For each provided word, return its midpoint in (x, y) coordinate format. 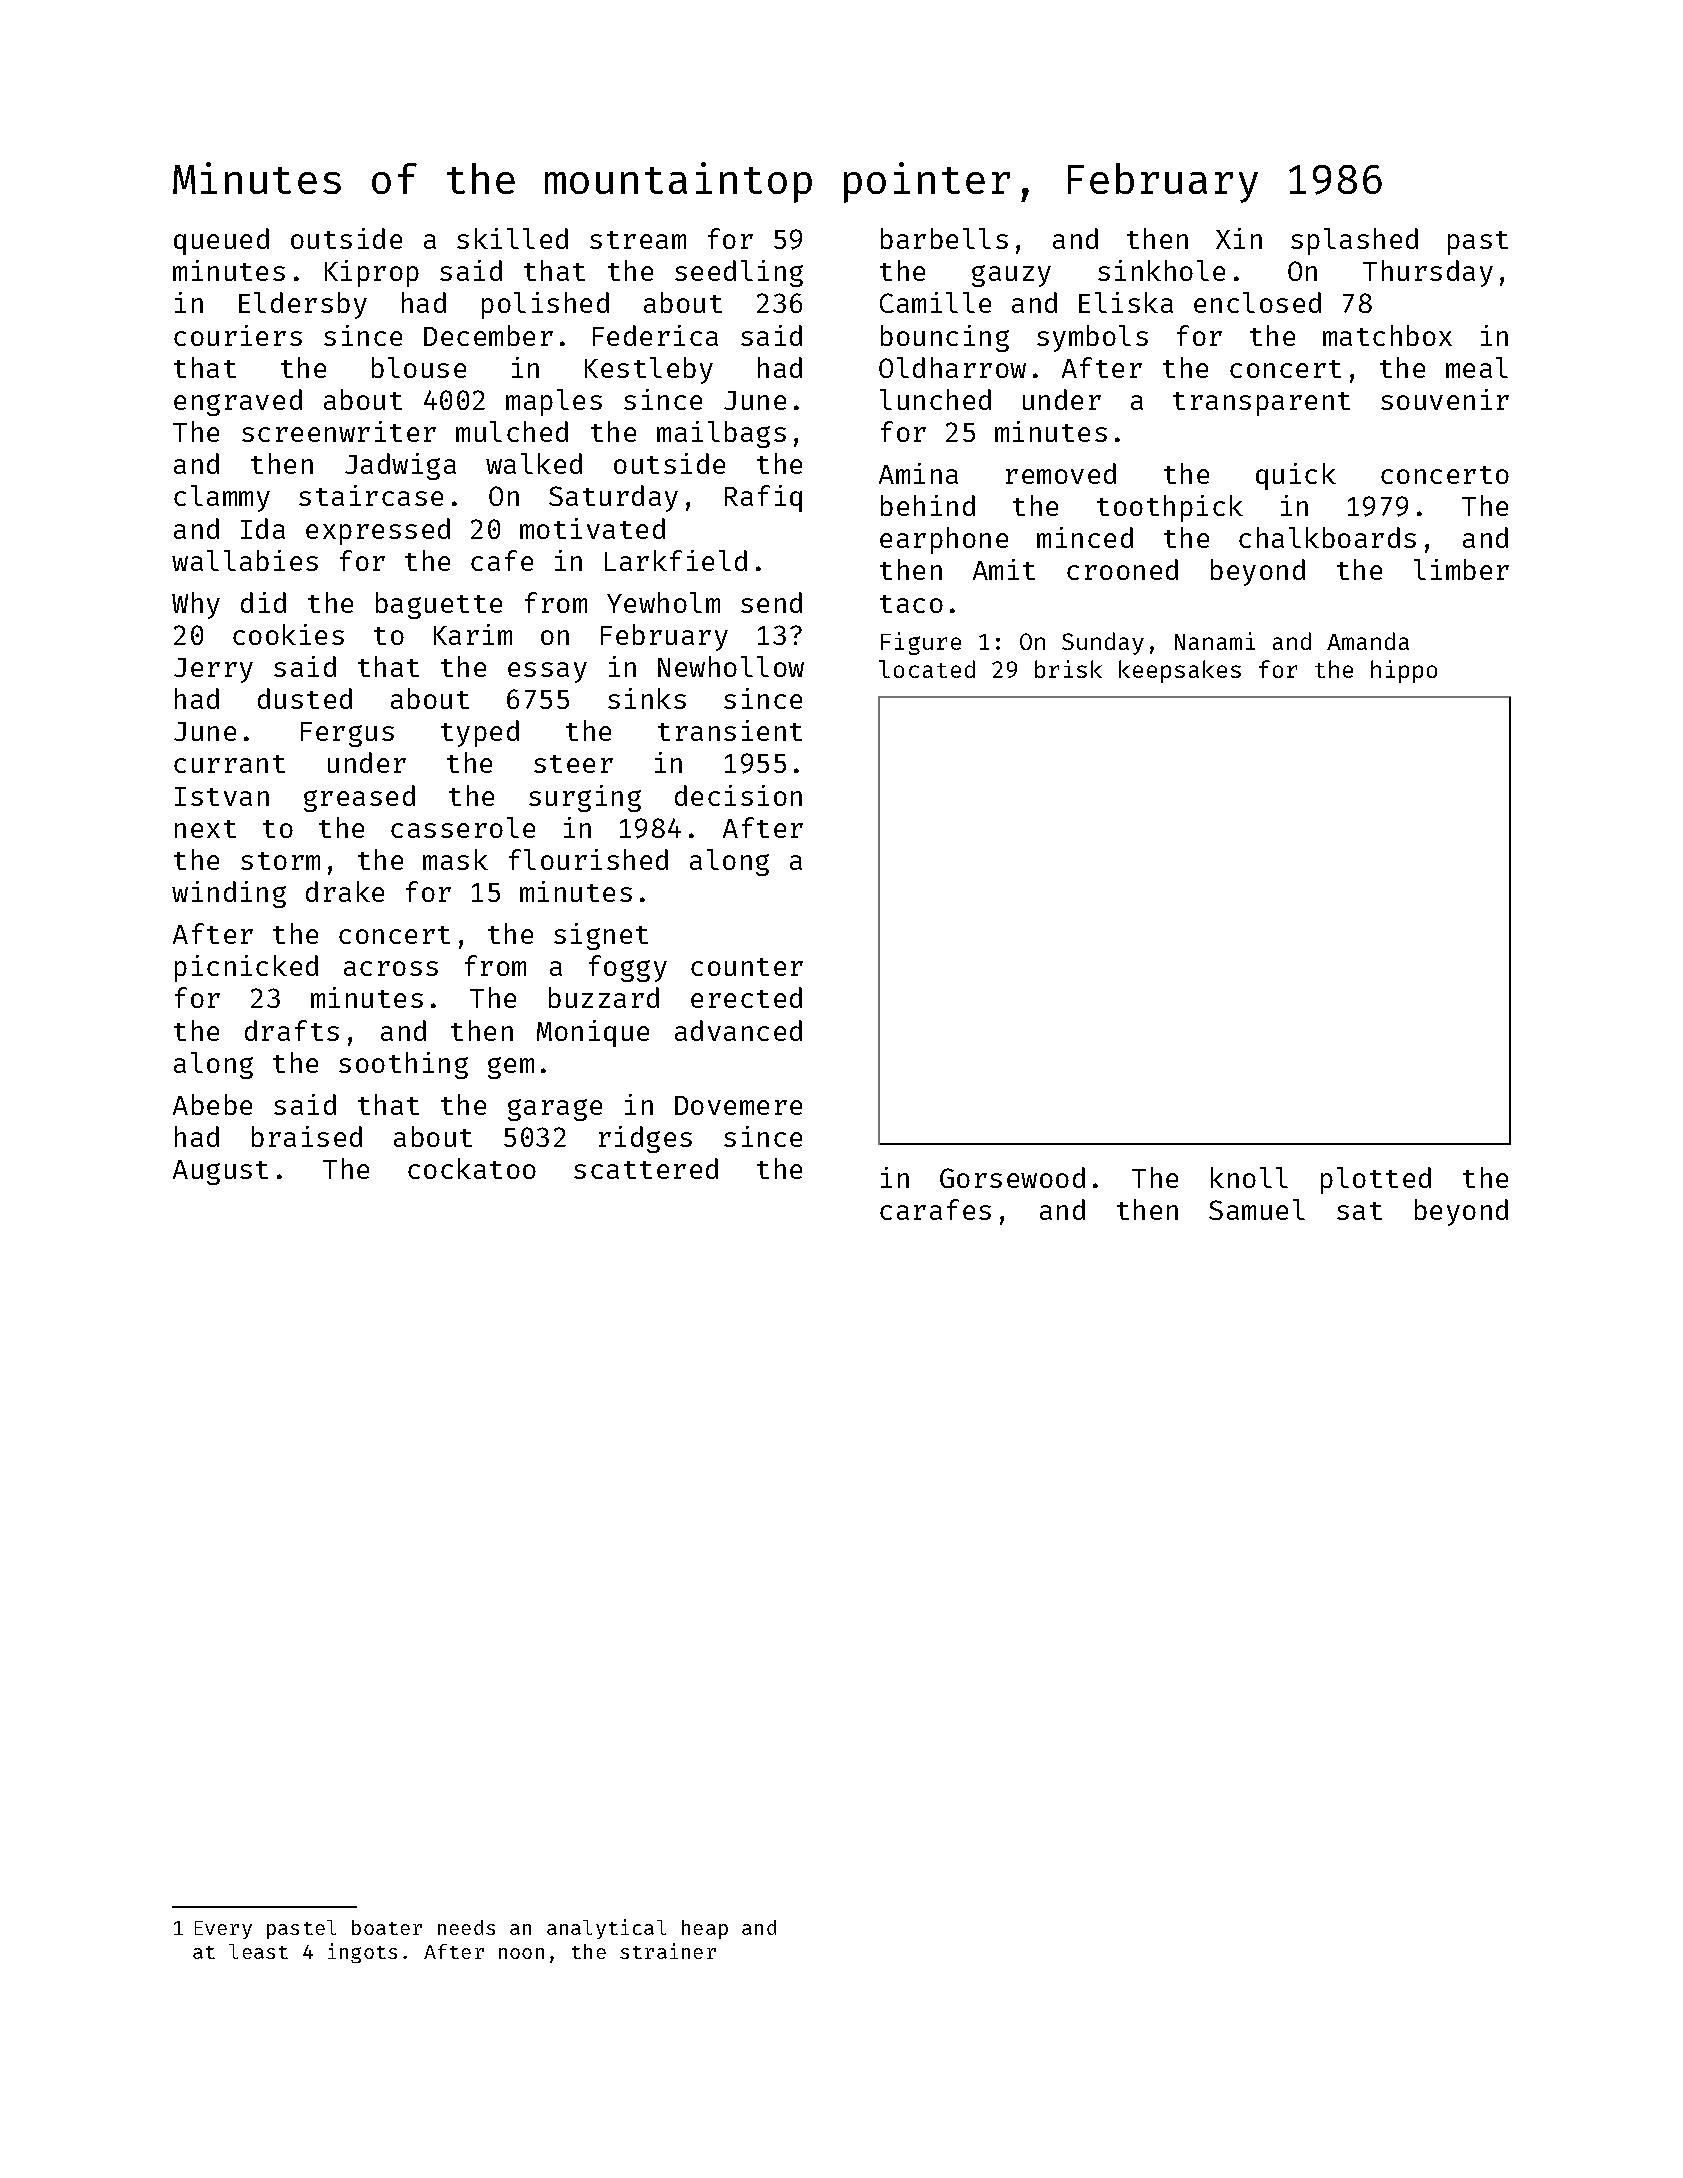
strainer (668, 1951)
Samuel (1257, 1209)
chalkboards (1327, 537)
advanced (738, 1030)
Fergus (347, 734)
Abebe (212, 1104)
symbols (1092, 338)
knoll (1249, 1177)
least (258, 1951)
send (771, 602)
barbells (944, 238)
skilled (512, 238)
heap (705, 1929)
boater (387, 1927)
